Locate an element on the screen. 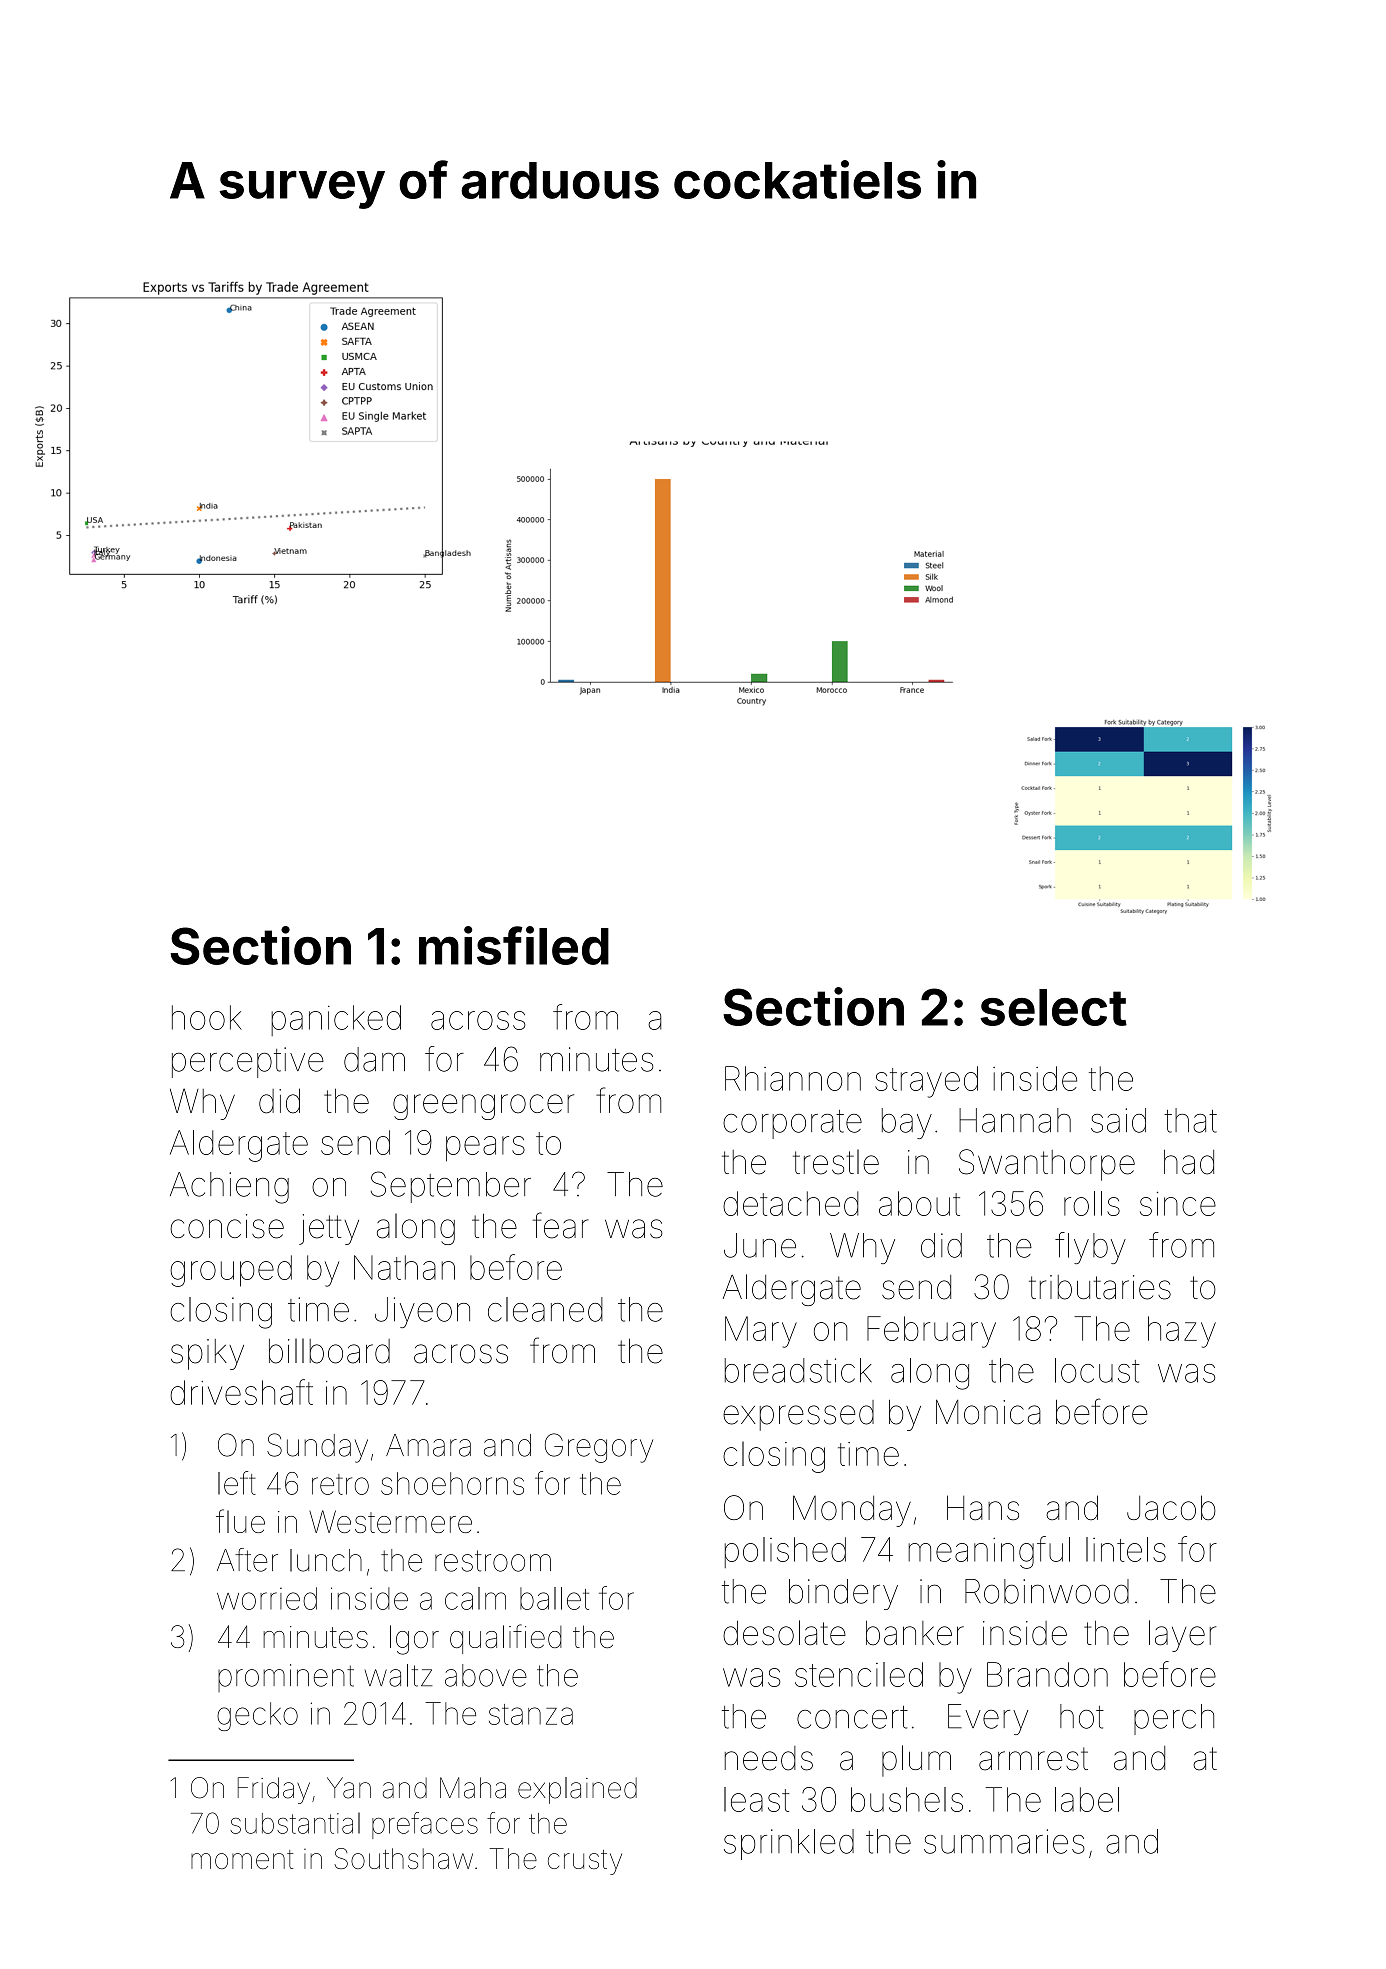 The height and width of the screenshot is (1969, 1386). desolate is located at coordinates (784, 1633).
